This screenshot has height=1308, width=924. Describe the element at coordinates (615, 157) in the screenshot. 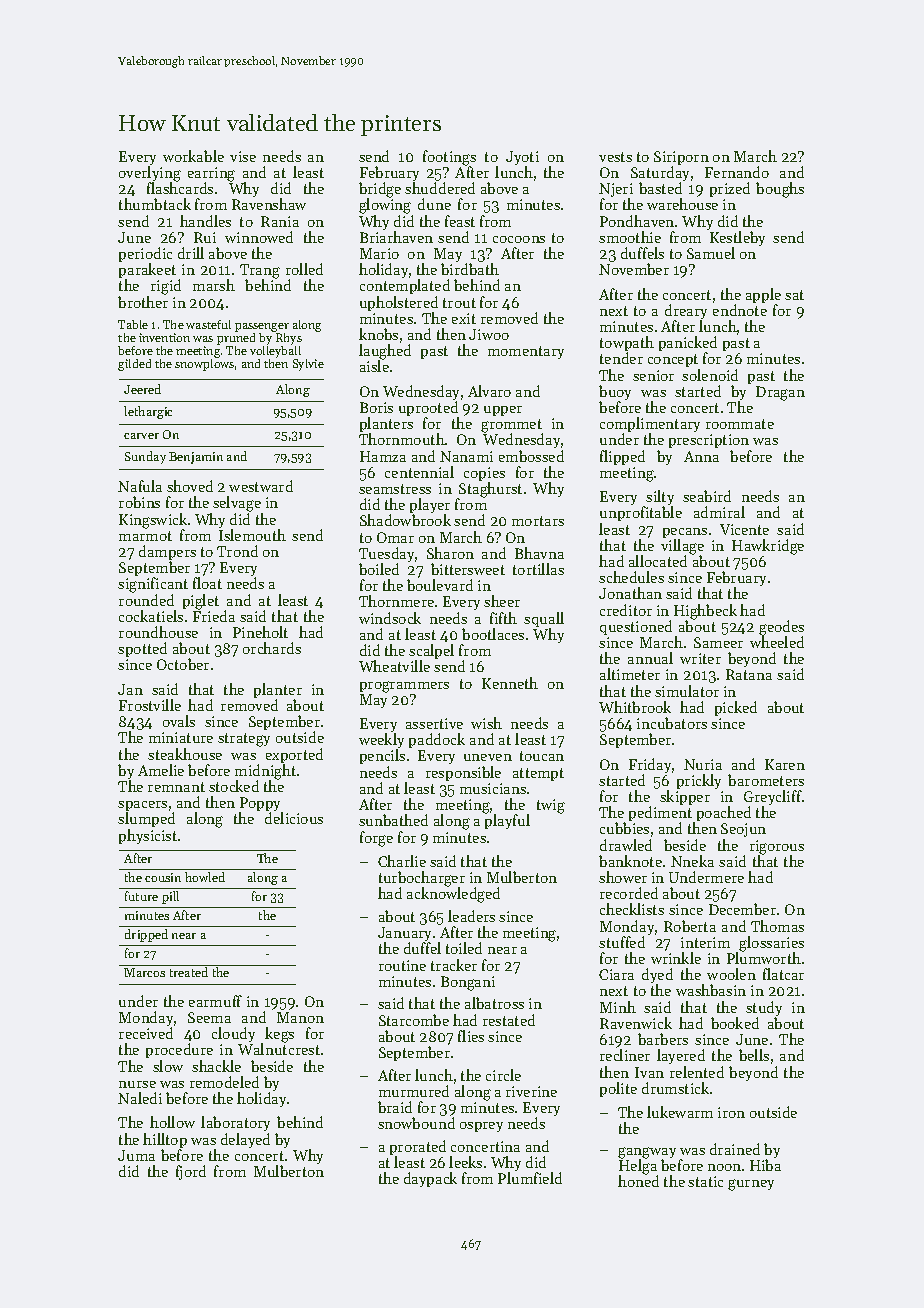

I see `vests` at that location.
